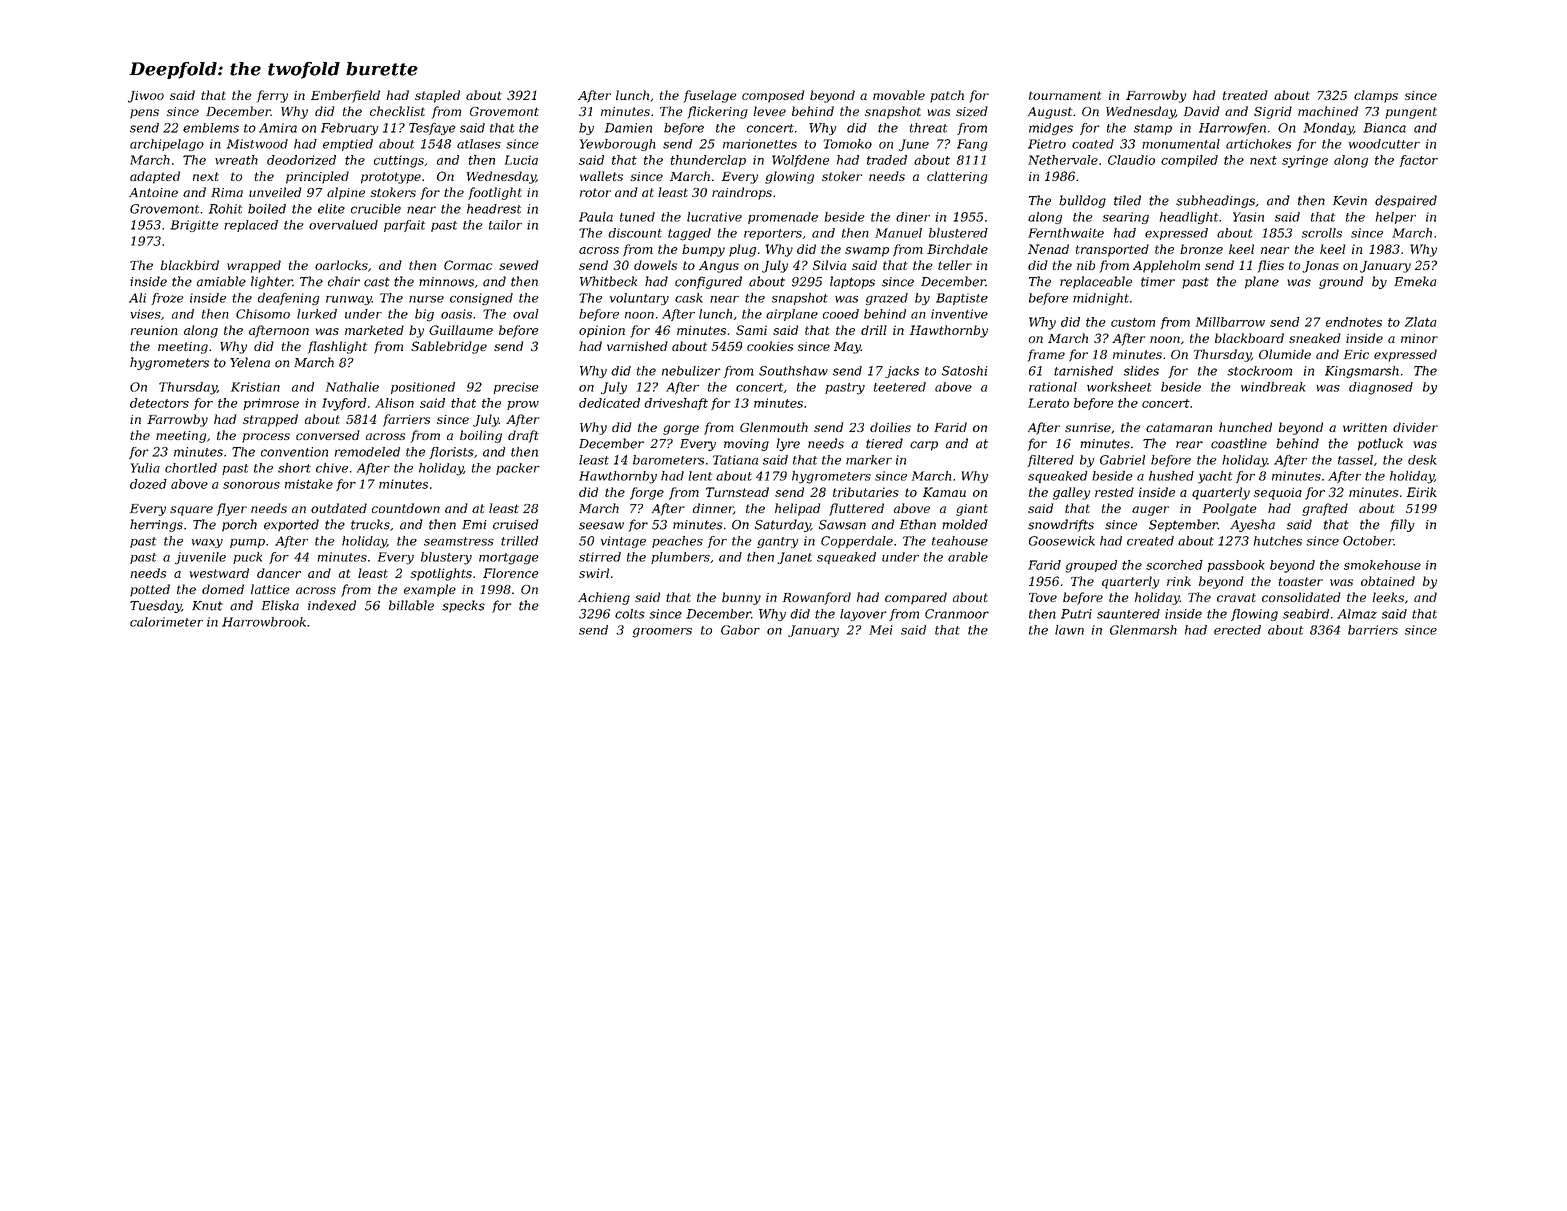 The image size is (1567, 1211). Describe the element at coordinates (1189, 161) in the page. I see `compiled` at that location.
